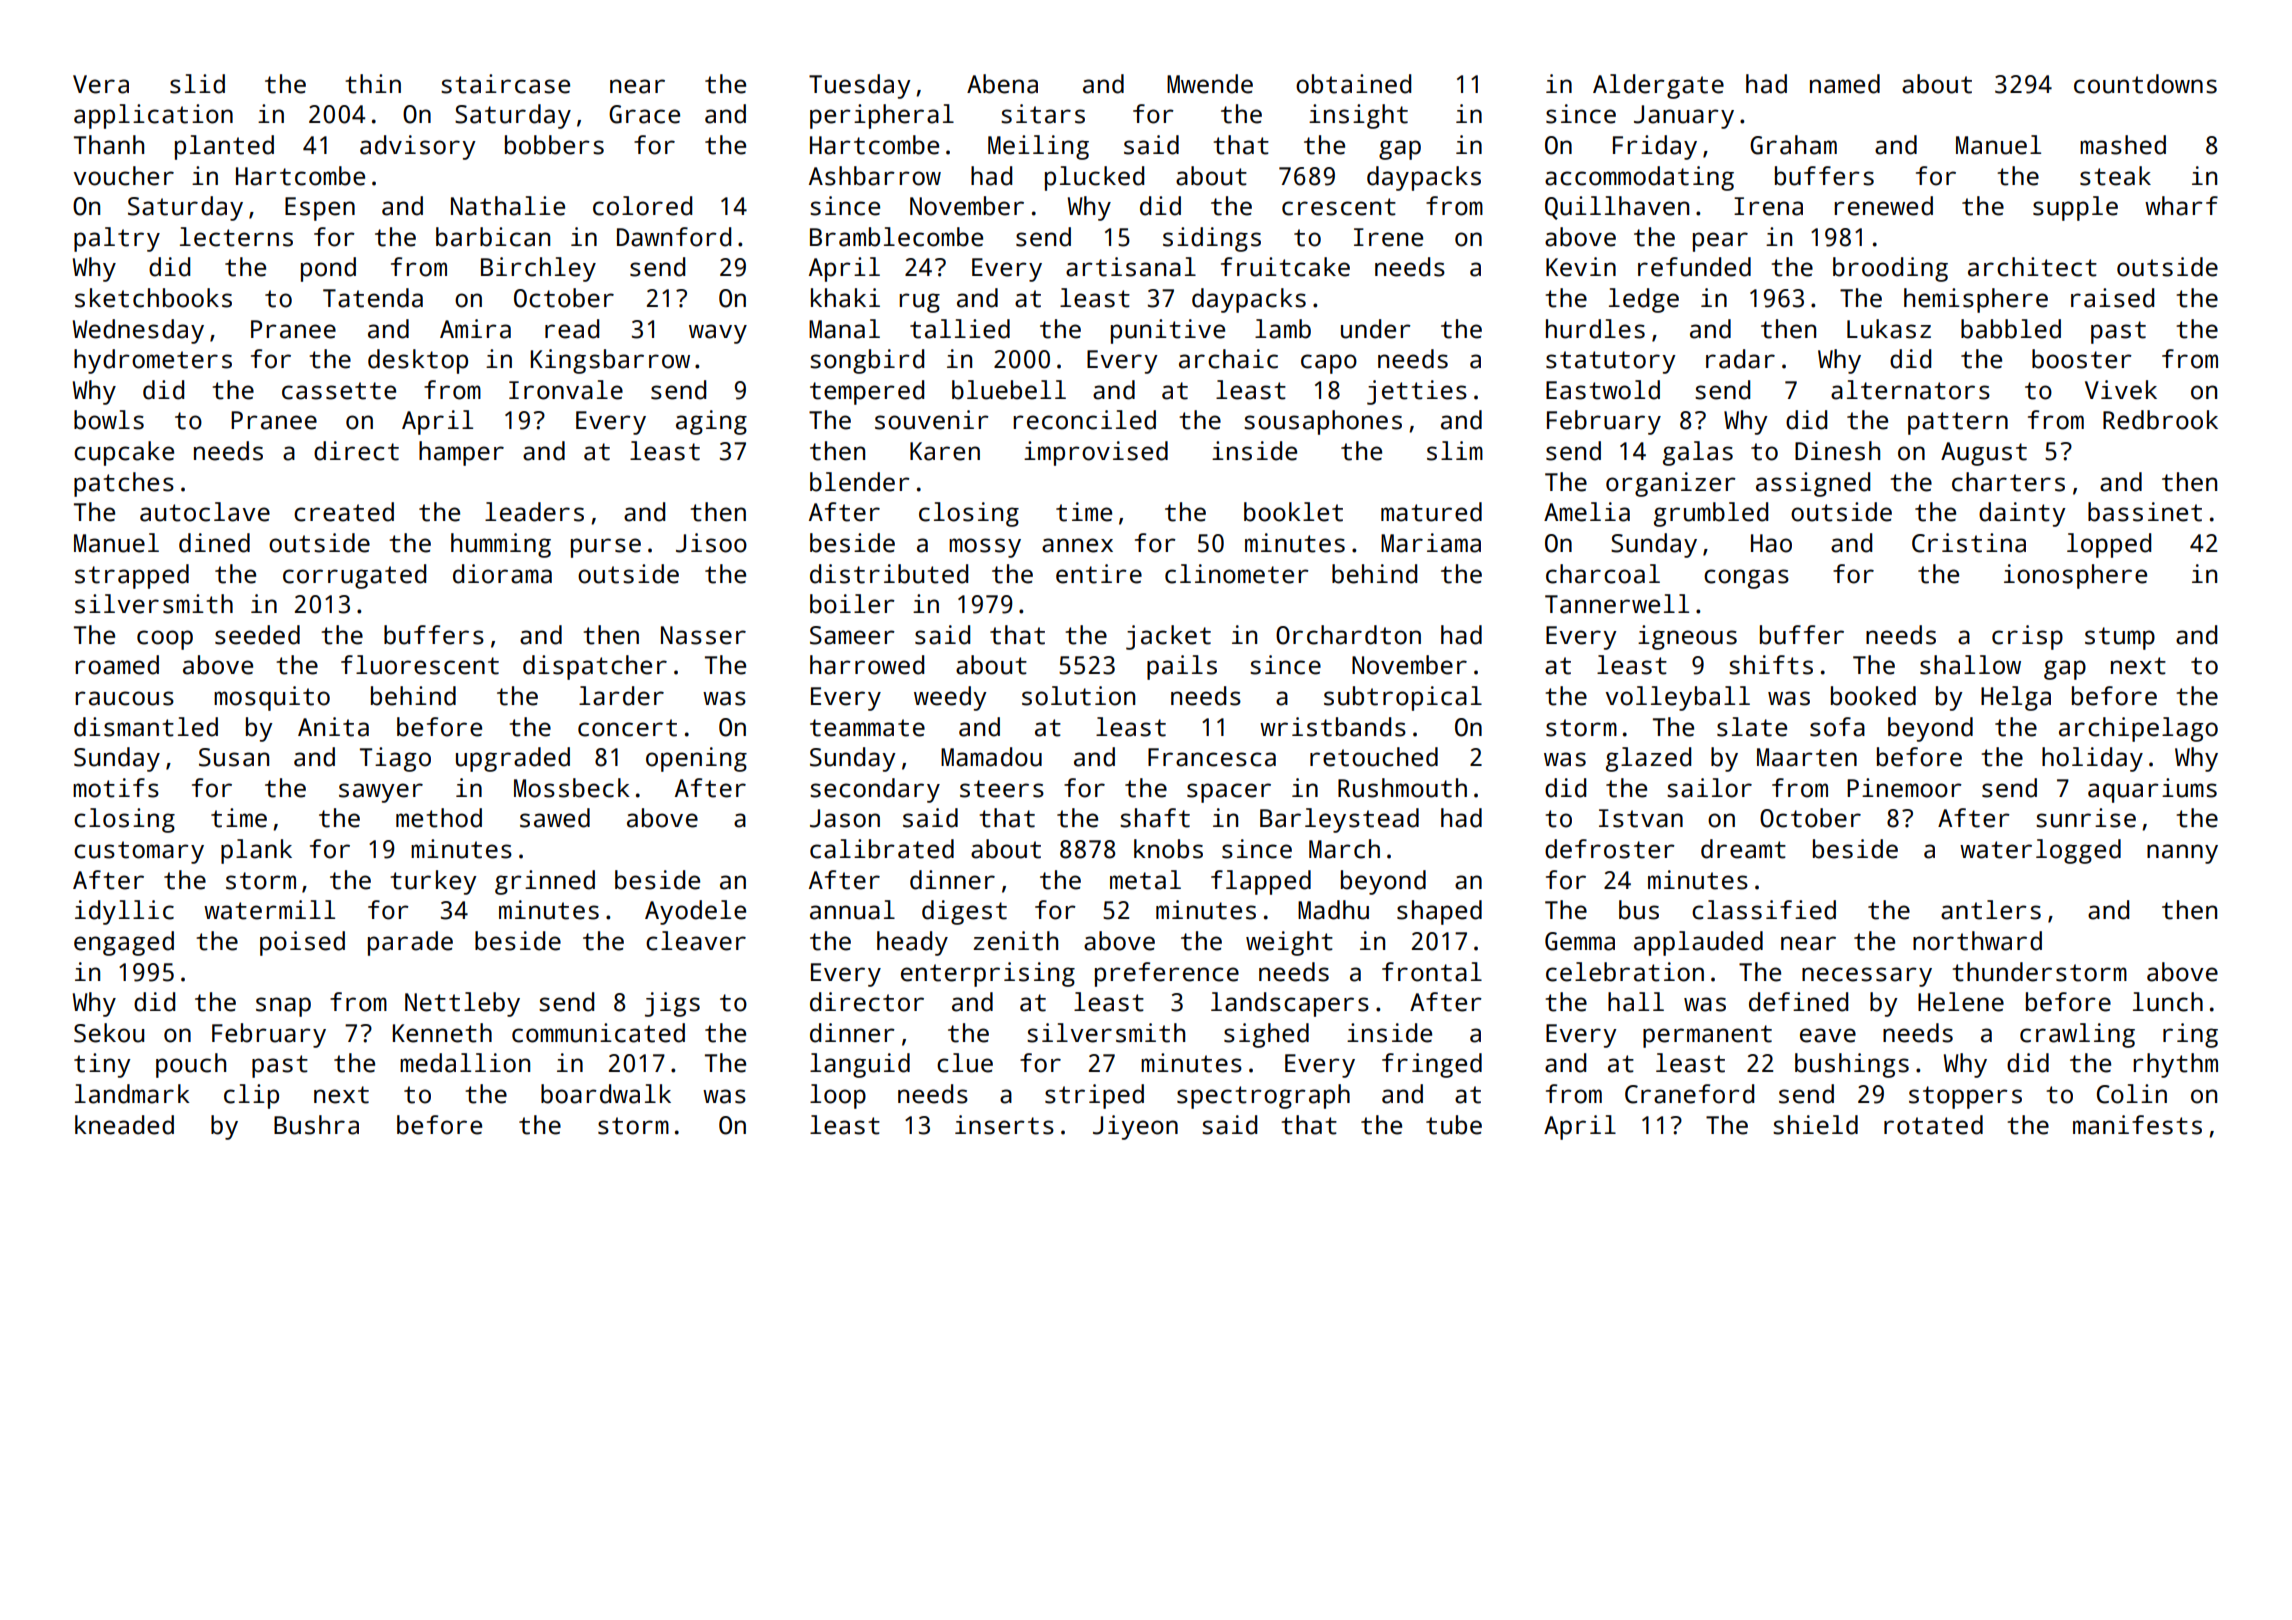 This screenshot has width=2292, height=1620. I want to click on Mamadou, so click(991, 757).
